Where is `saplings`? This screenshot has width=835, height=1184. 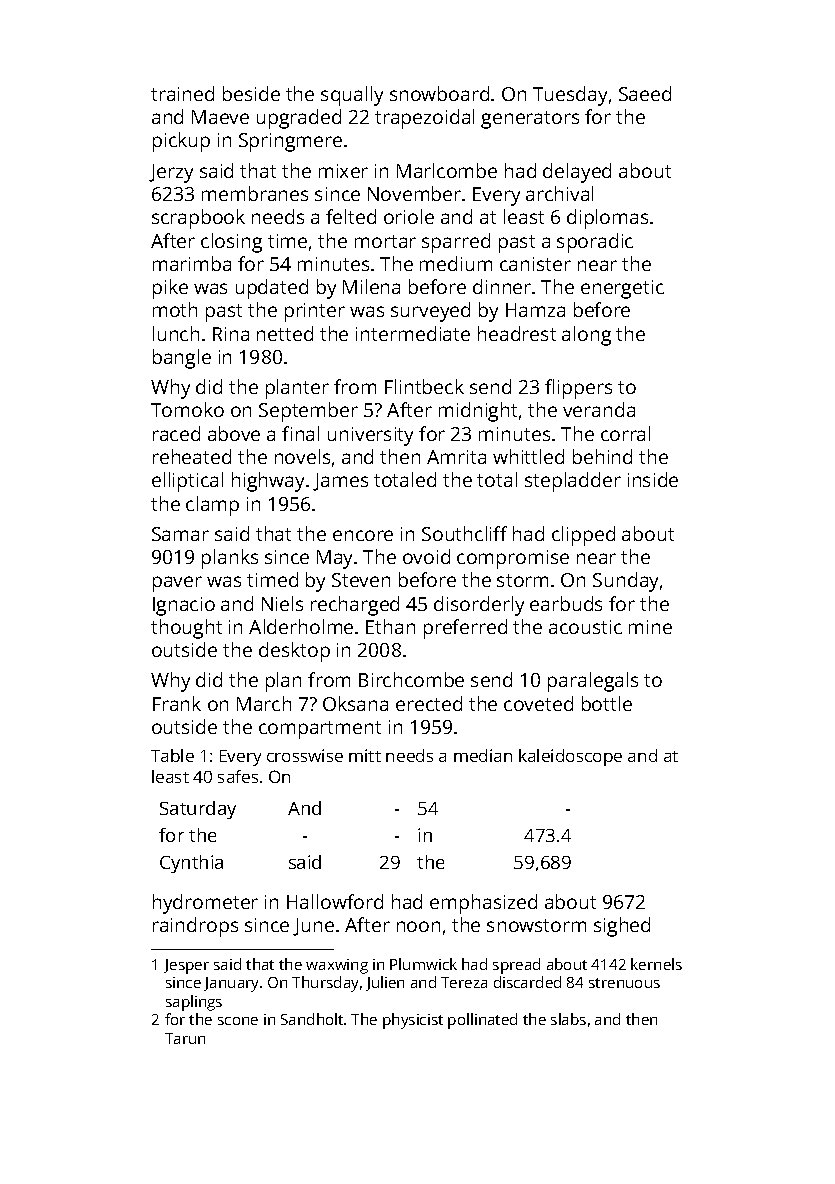 saplings is located at coordinates (194, 1003).
